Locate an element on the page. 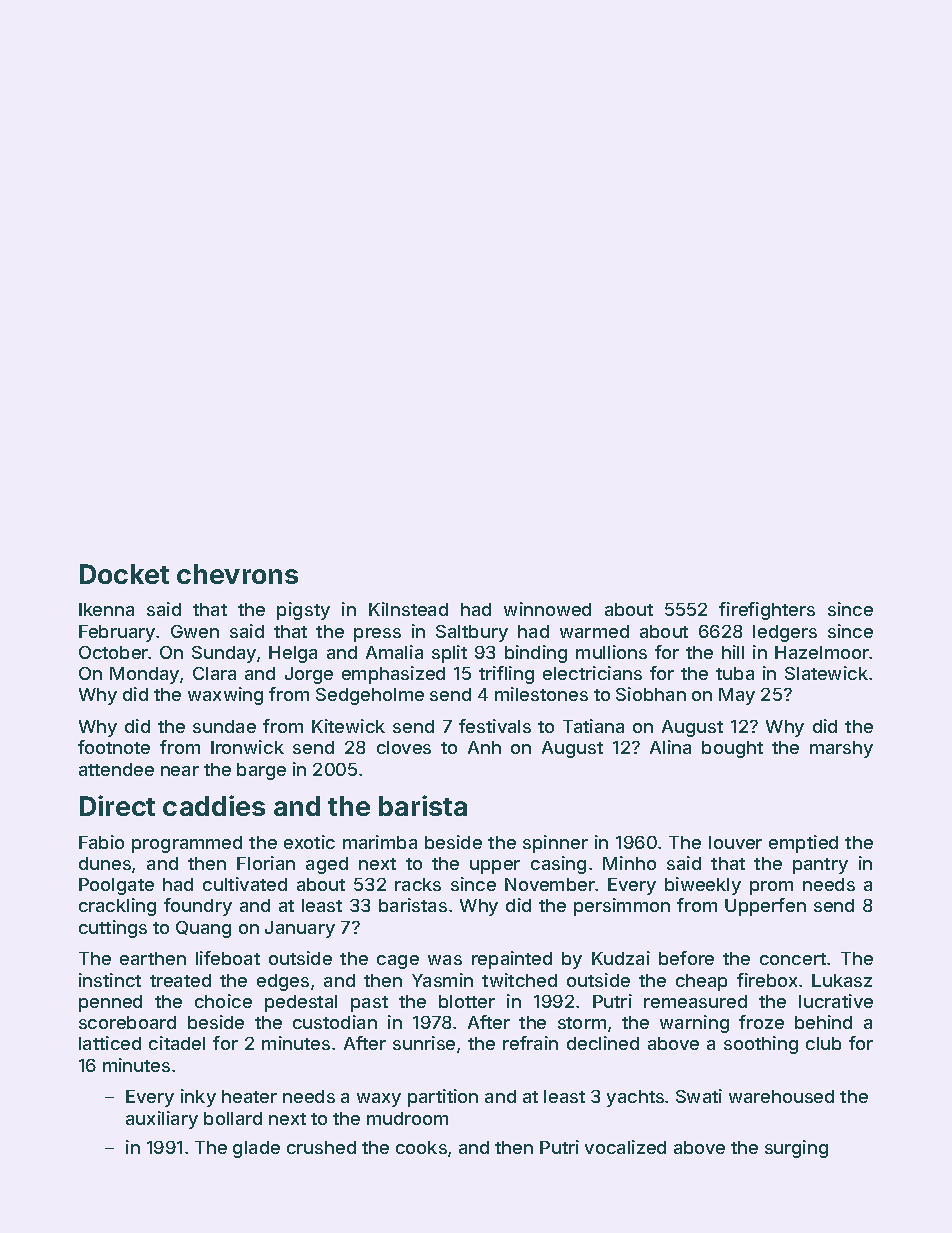 The width and height of the document is (952, 1233). glade is located at coordinates (256, 1149).
